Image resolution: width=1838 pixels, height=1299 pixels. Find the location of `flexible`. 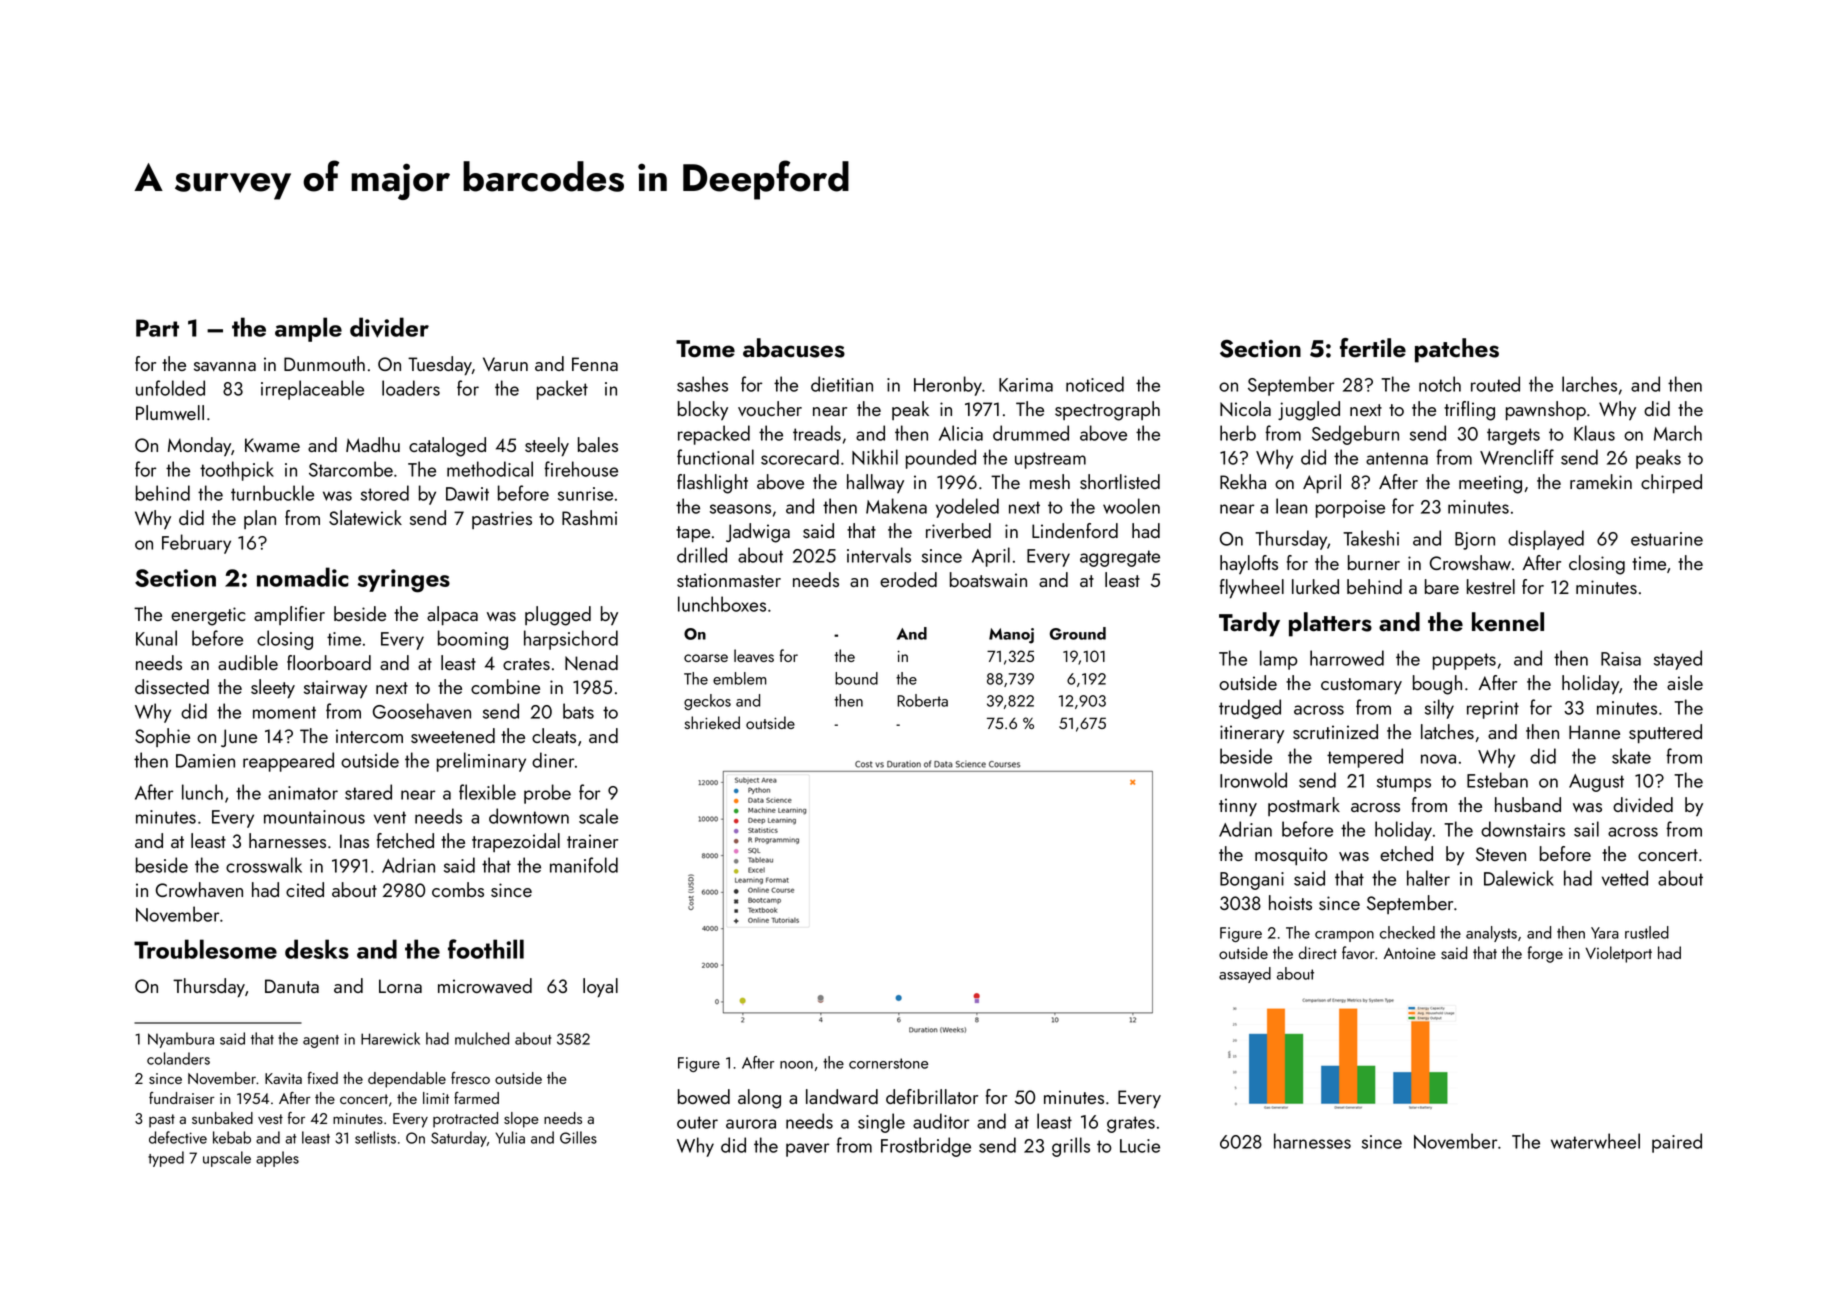

flexible is located at coordinates (487, 792).
